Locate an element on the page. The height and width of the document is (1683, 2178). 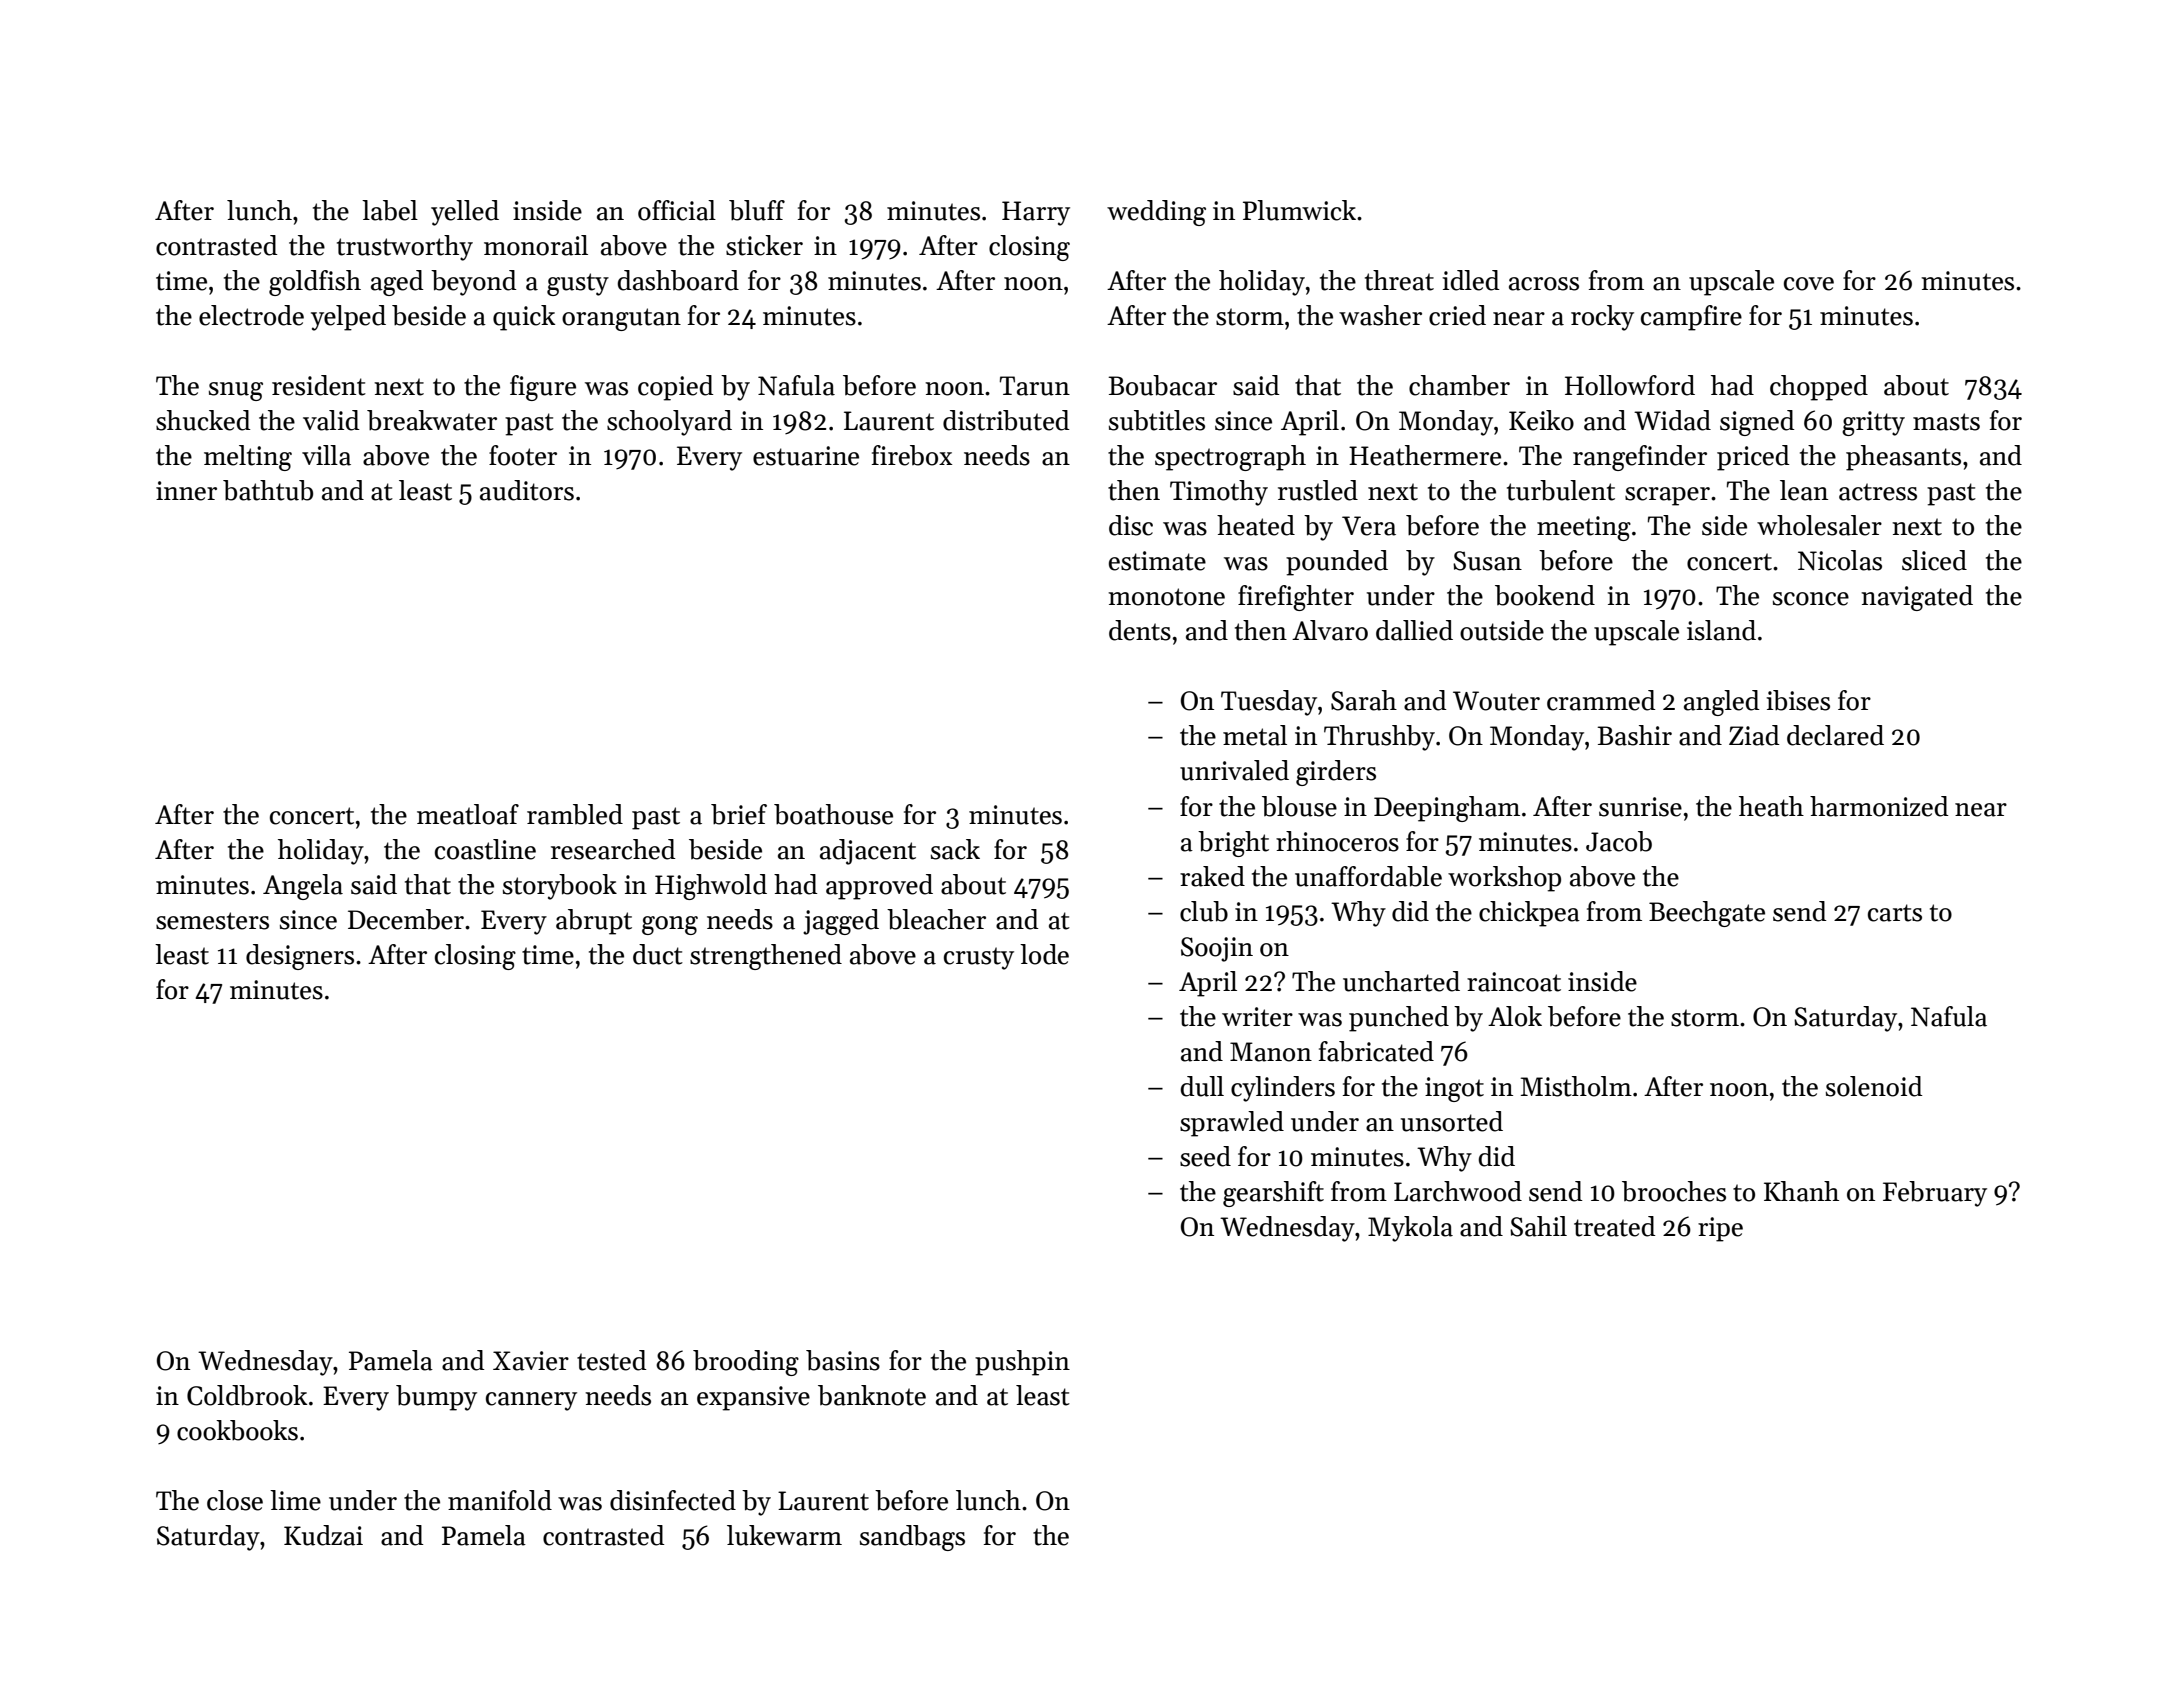
bathtub is located at coordinates (268, 490).
